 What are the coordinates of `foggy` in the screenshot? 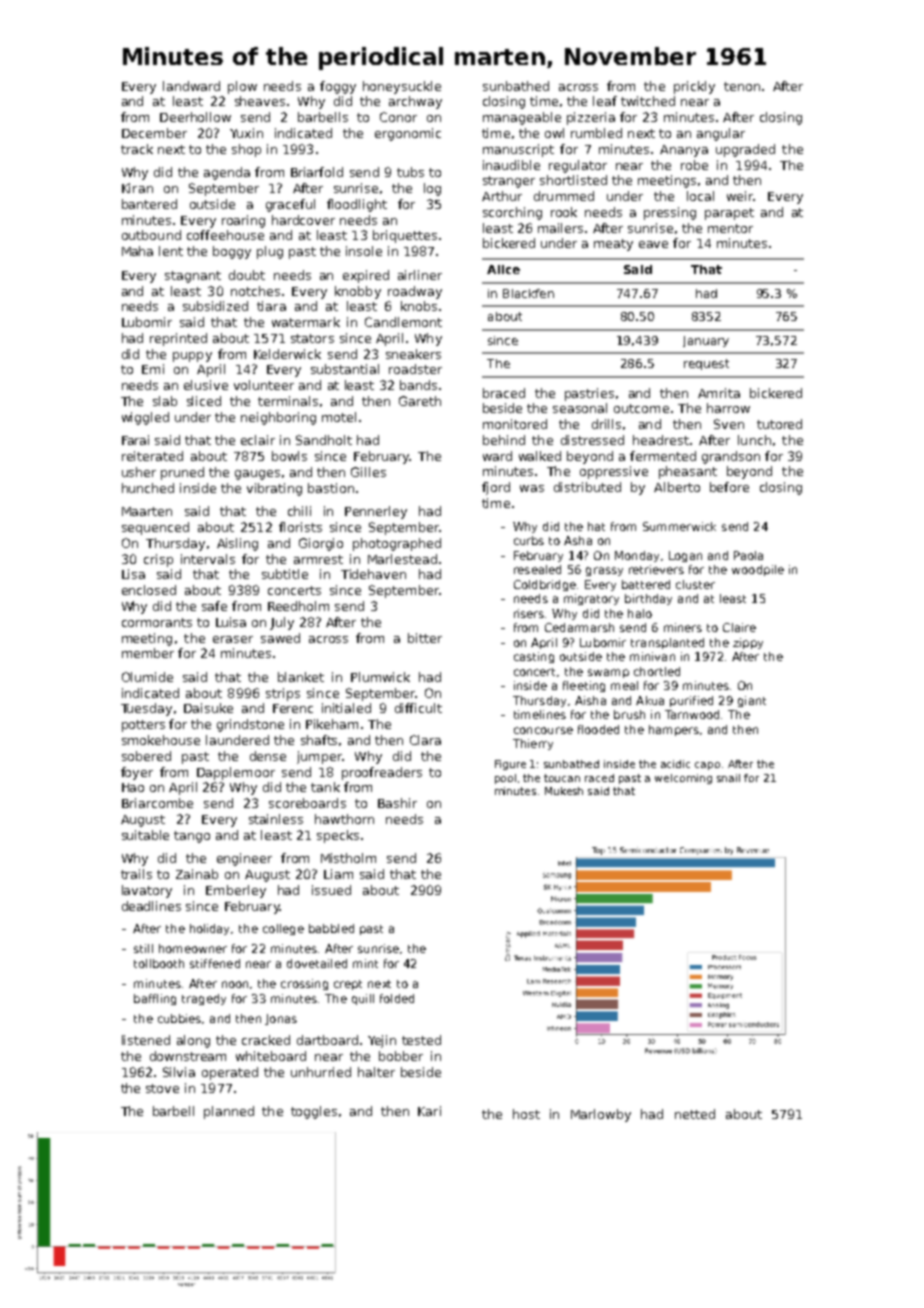 It's located at (338, 87).
